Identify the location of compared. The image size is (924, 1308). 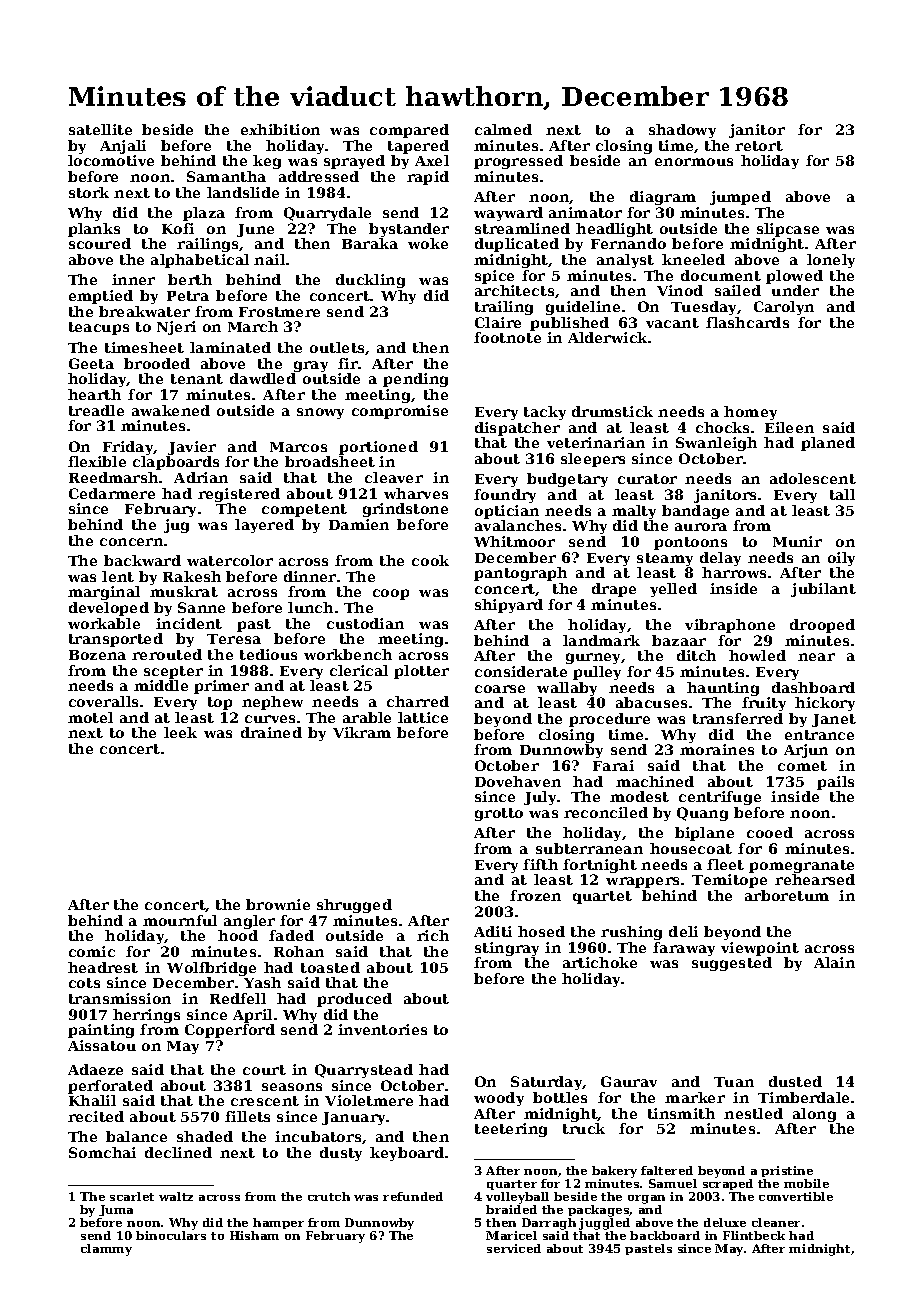
(409, 131).
